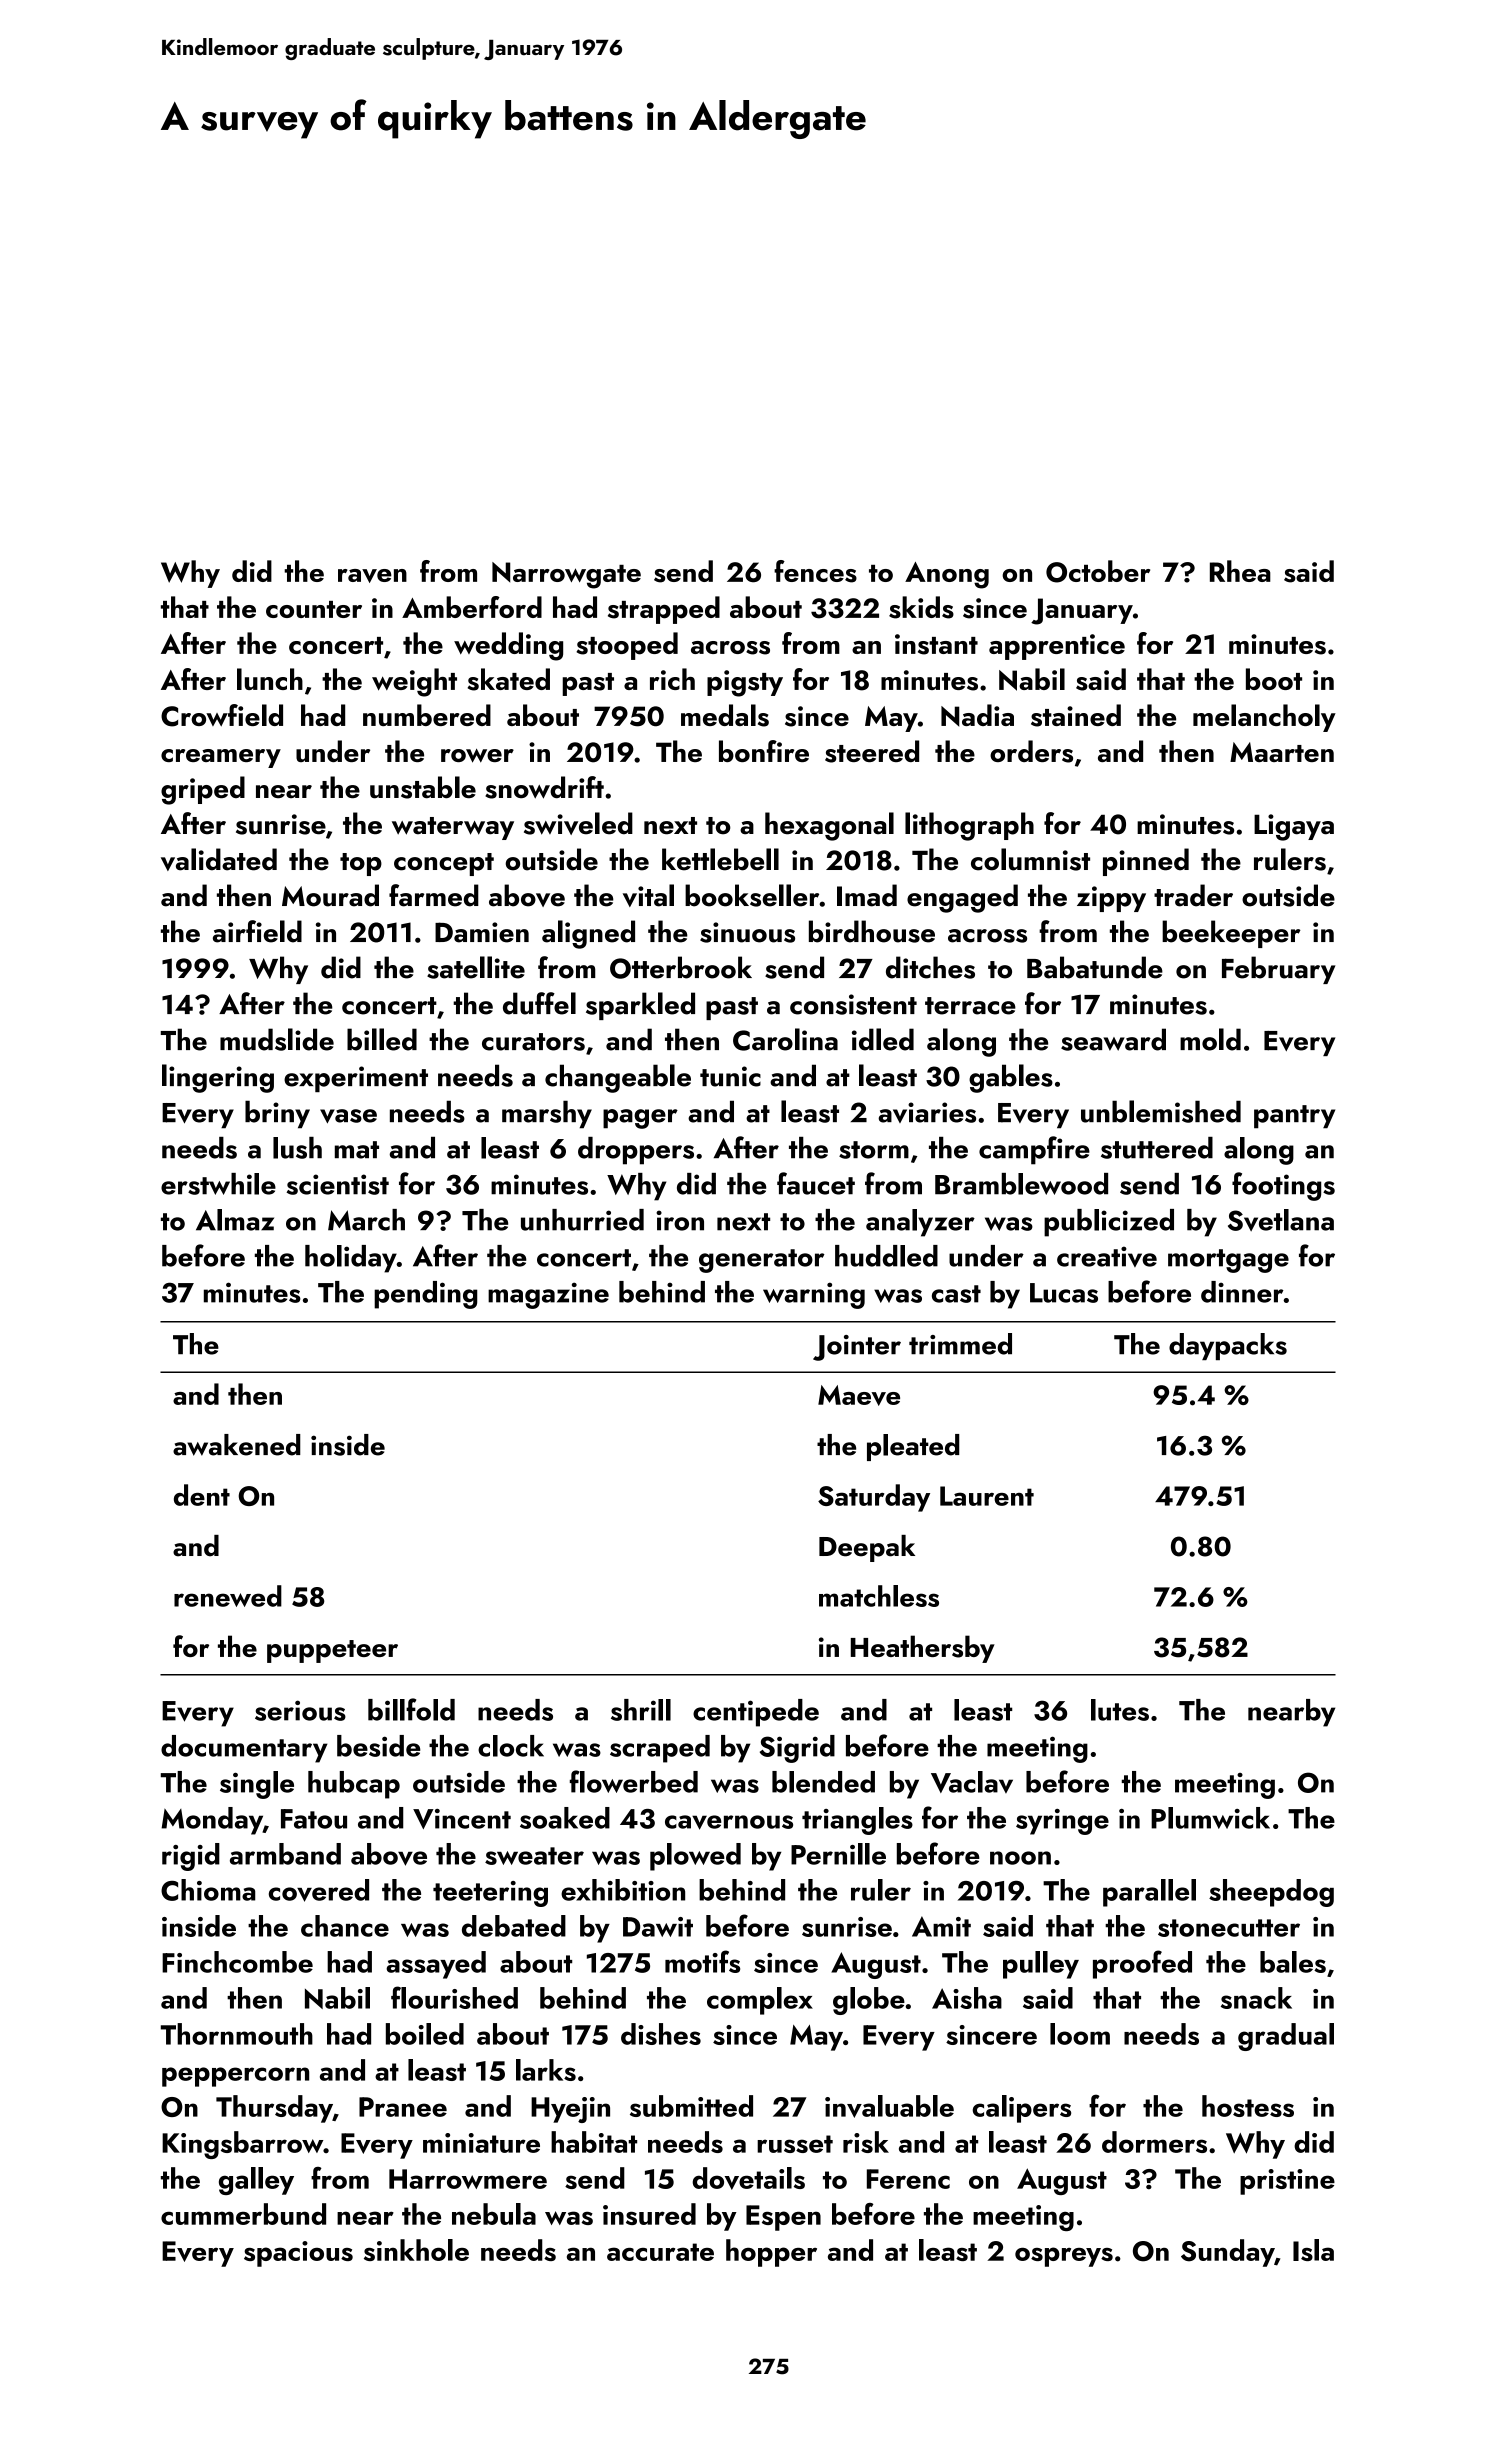 The height and width of the document is (2464, 1496). I want to click on spacious, so click(298, 2254).
